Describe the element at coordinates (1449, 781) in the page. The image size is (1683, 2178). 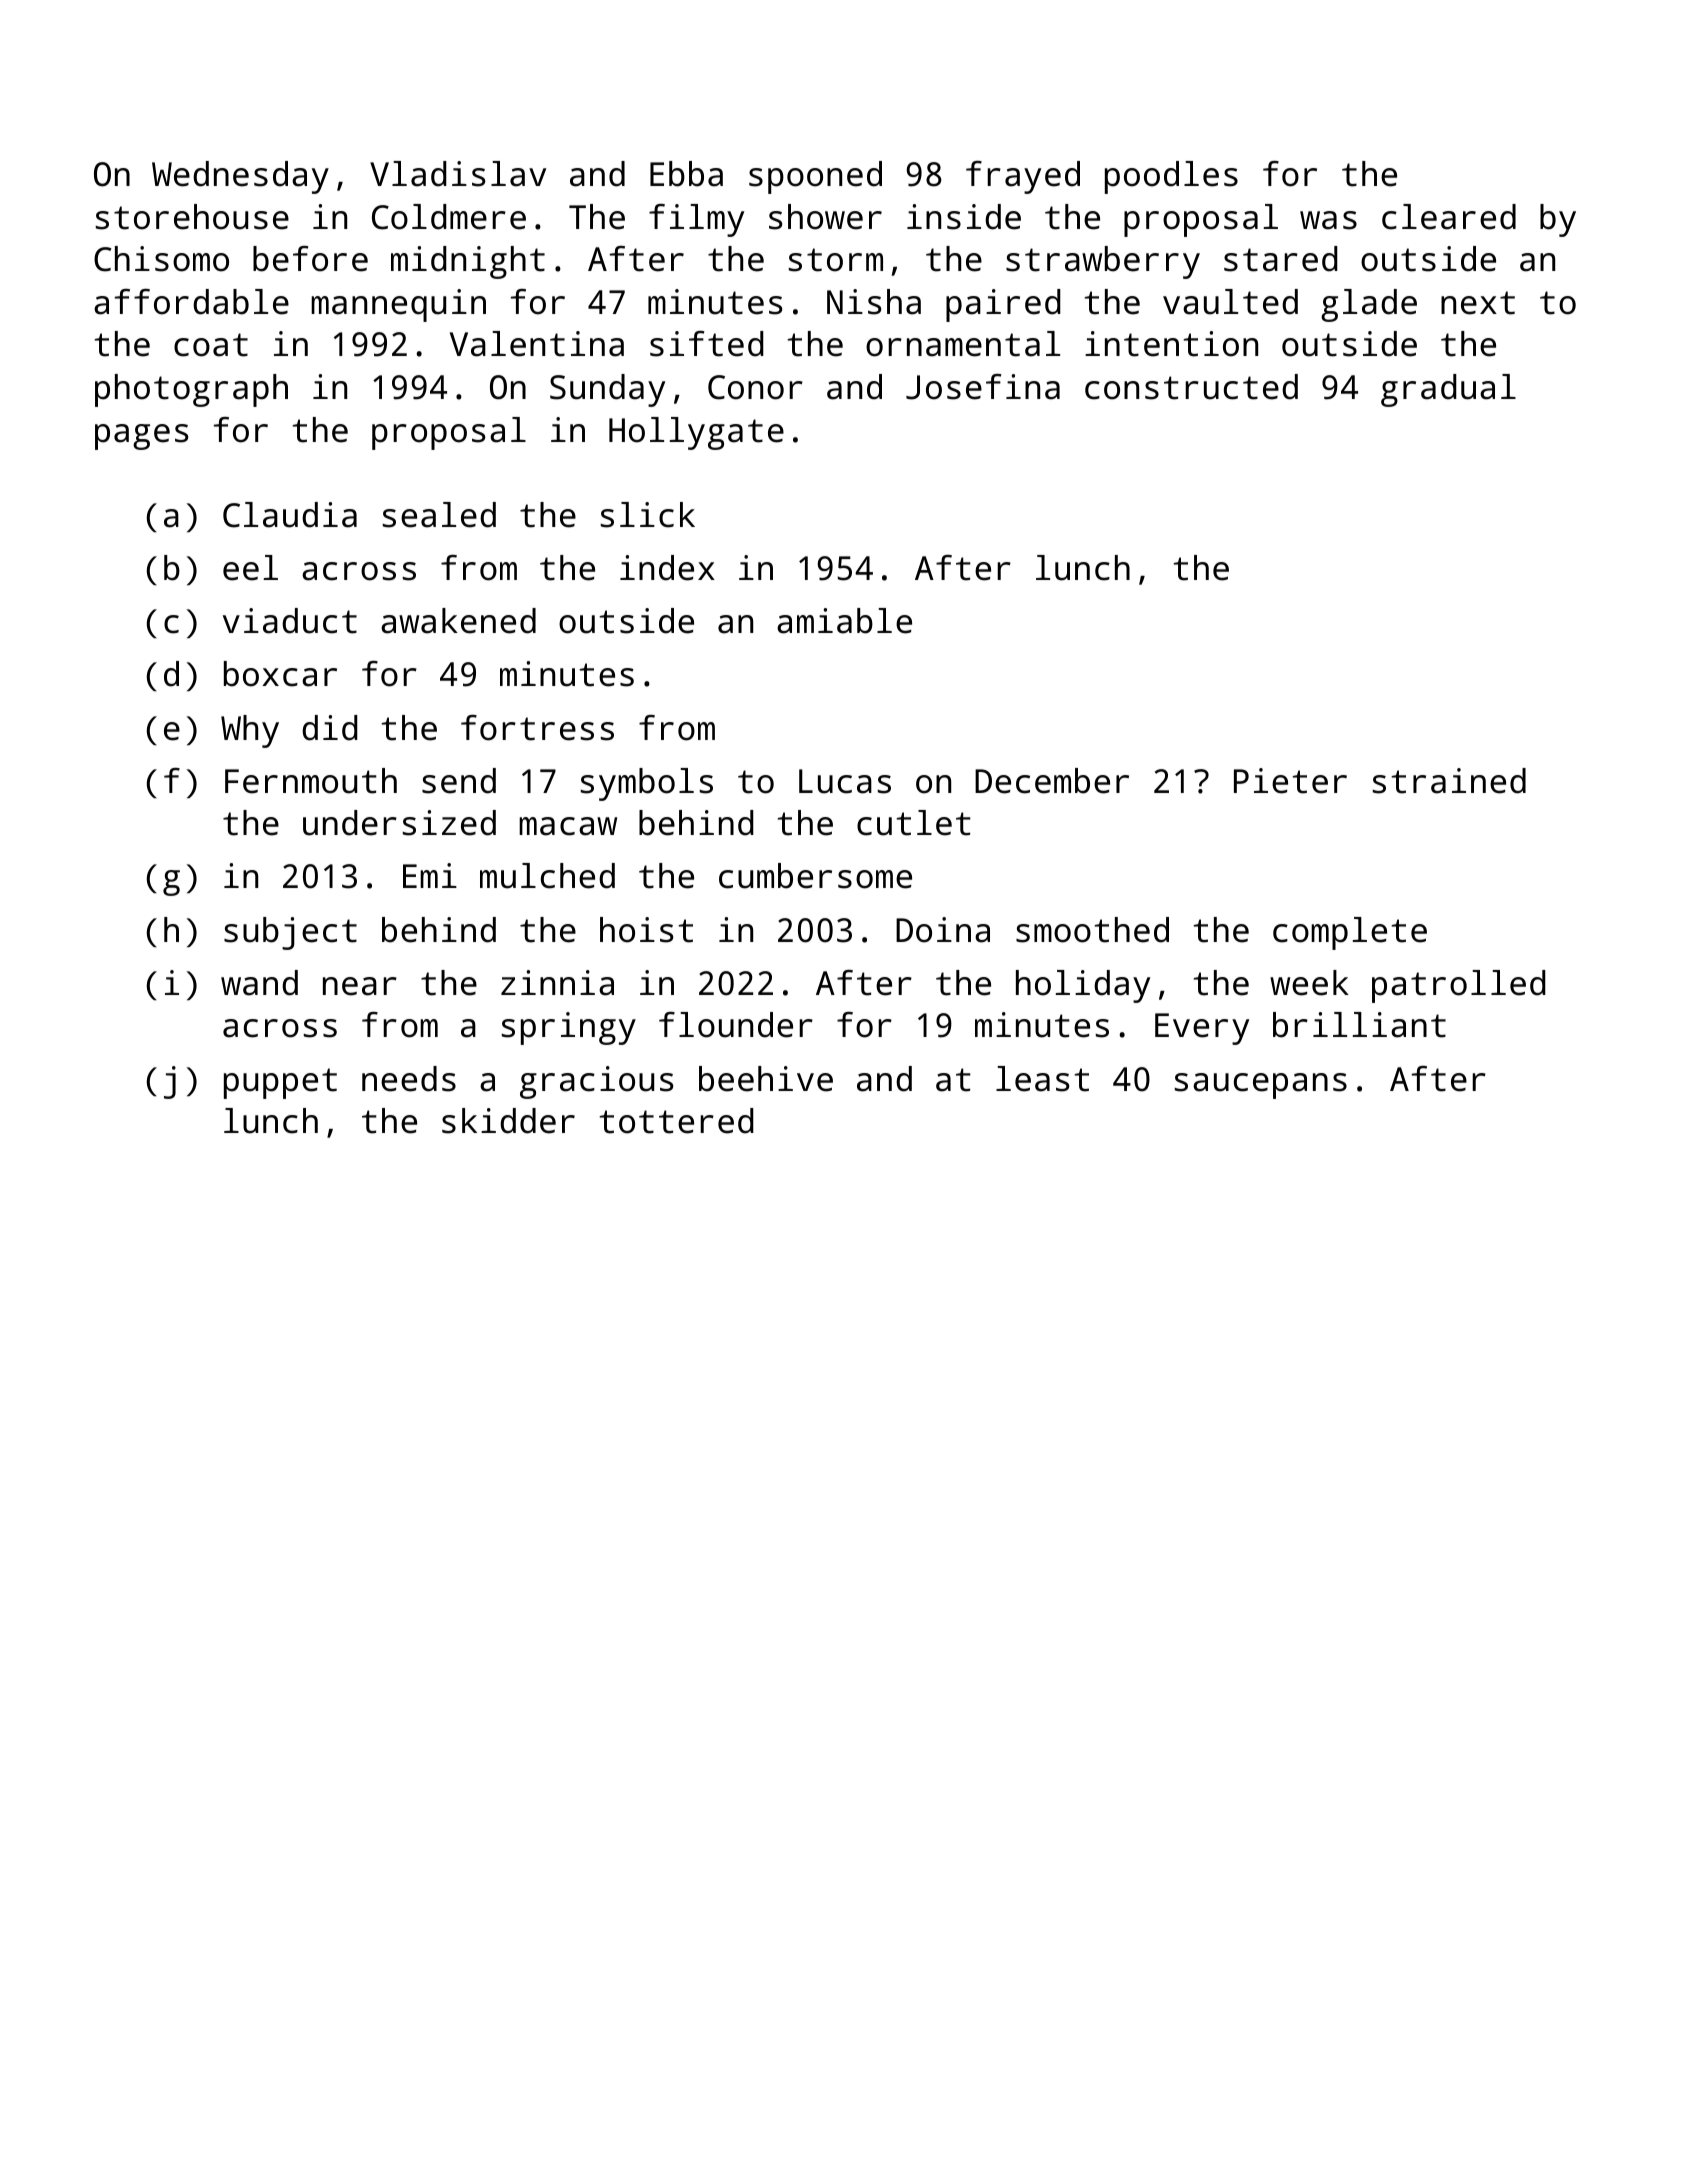
I see `strained` at that location.
